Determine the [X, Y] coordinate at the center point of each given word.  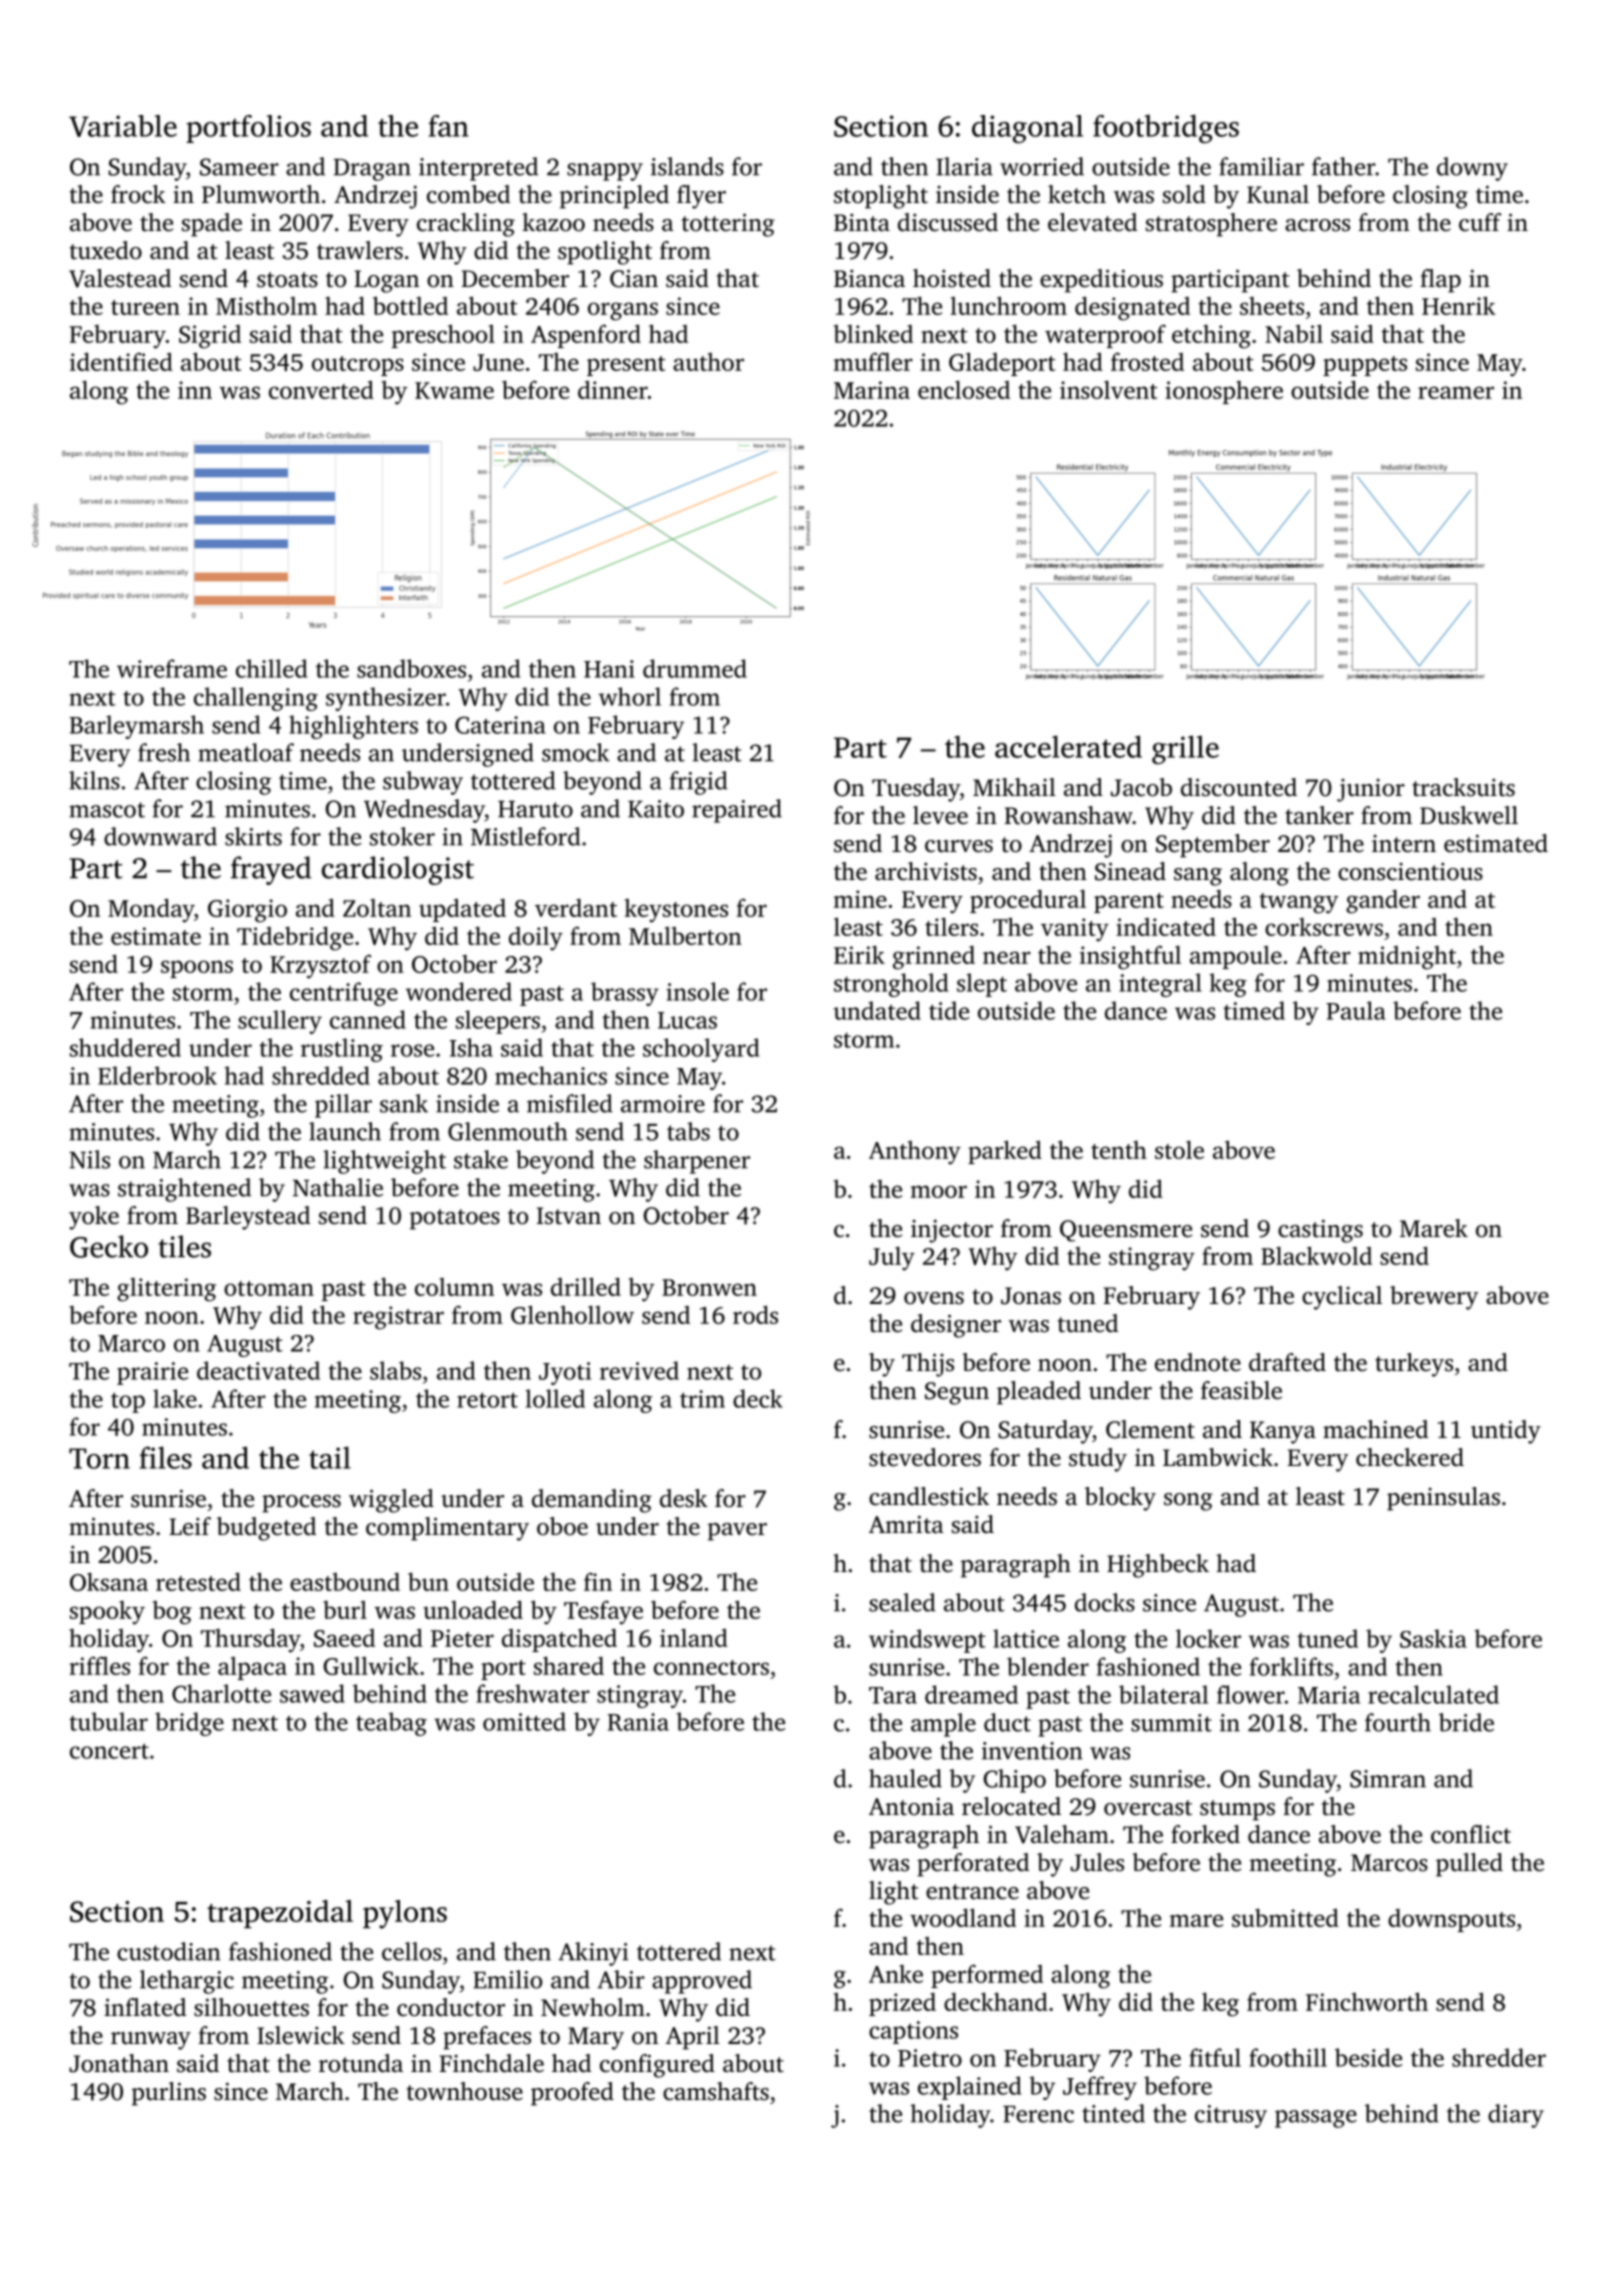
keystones [676, 911]
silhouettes [251, 2007]
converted [321, 389]
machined [1375, 1429]
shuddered [125, 1047]
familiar [1261, 166]
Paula [1356, 1010]
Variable [123, 126]
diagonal [1027, 129]
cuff [1480, 222]
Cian [634, 278]
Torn [99, 1458]
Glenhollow [572, 1314]
